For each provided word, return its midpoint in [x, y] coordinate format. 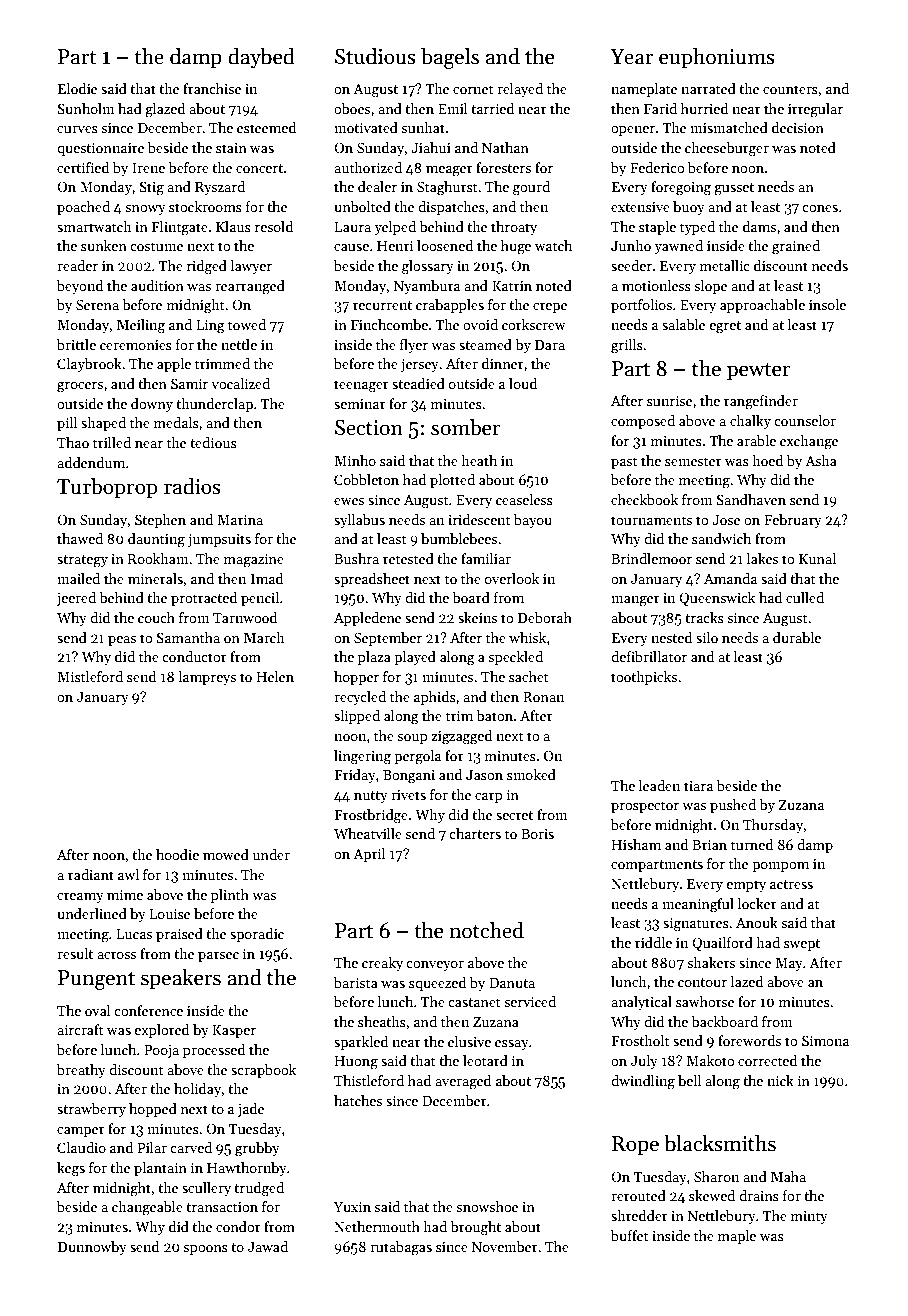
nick [780, 1080]
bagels [450, 58]
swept [802, 945]
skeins [477, 617]
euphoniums [717, 58]
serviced [530, 1001]
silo [707, 637]
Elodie [77, 88]
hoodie [177, 854]
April [369, 855]
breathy [81, 1071]
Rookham [158, 558]
